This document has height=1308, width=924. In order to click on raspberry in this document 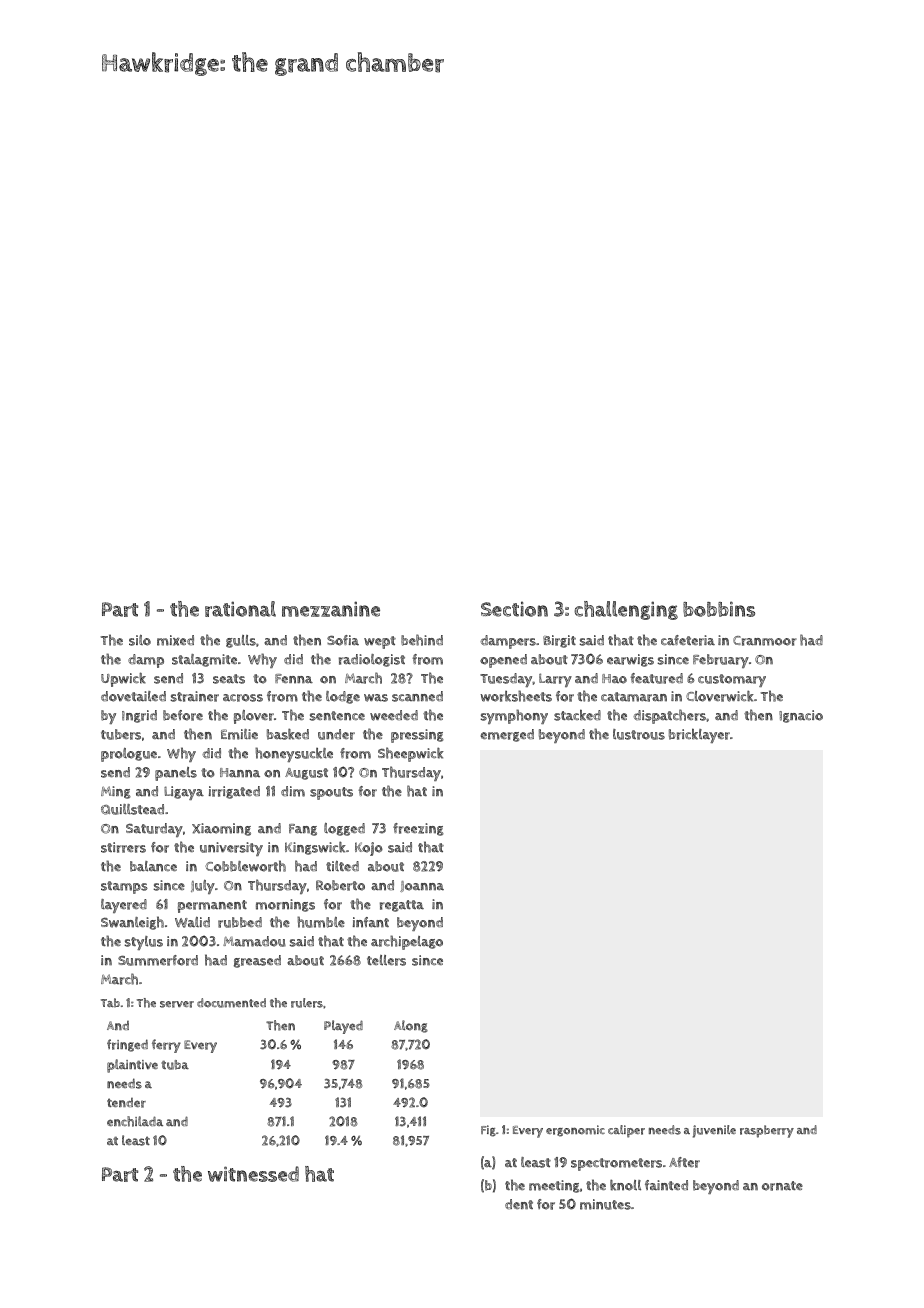, I will do `click(767, 1131)`.
